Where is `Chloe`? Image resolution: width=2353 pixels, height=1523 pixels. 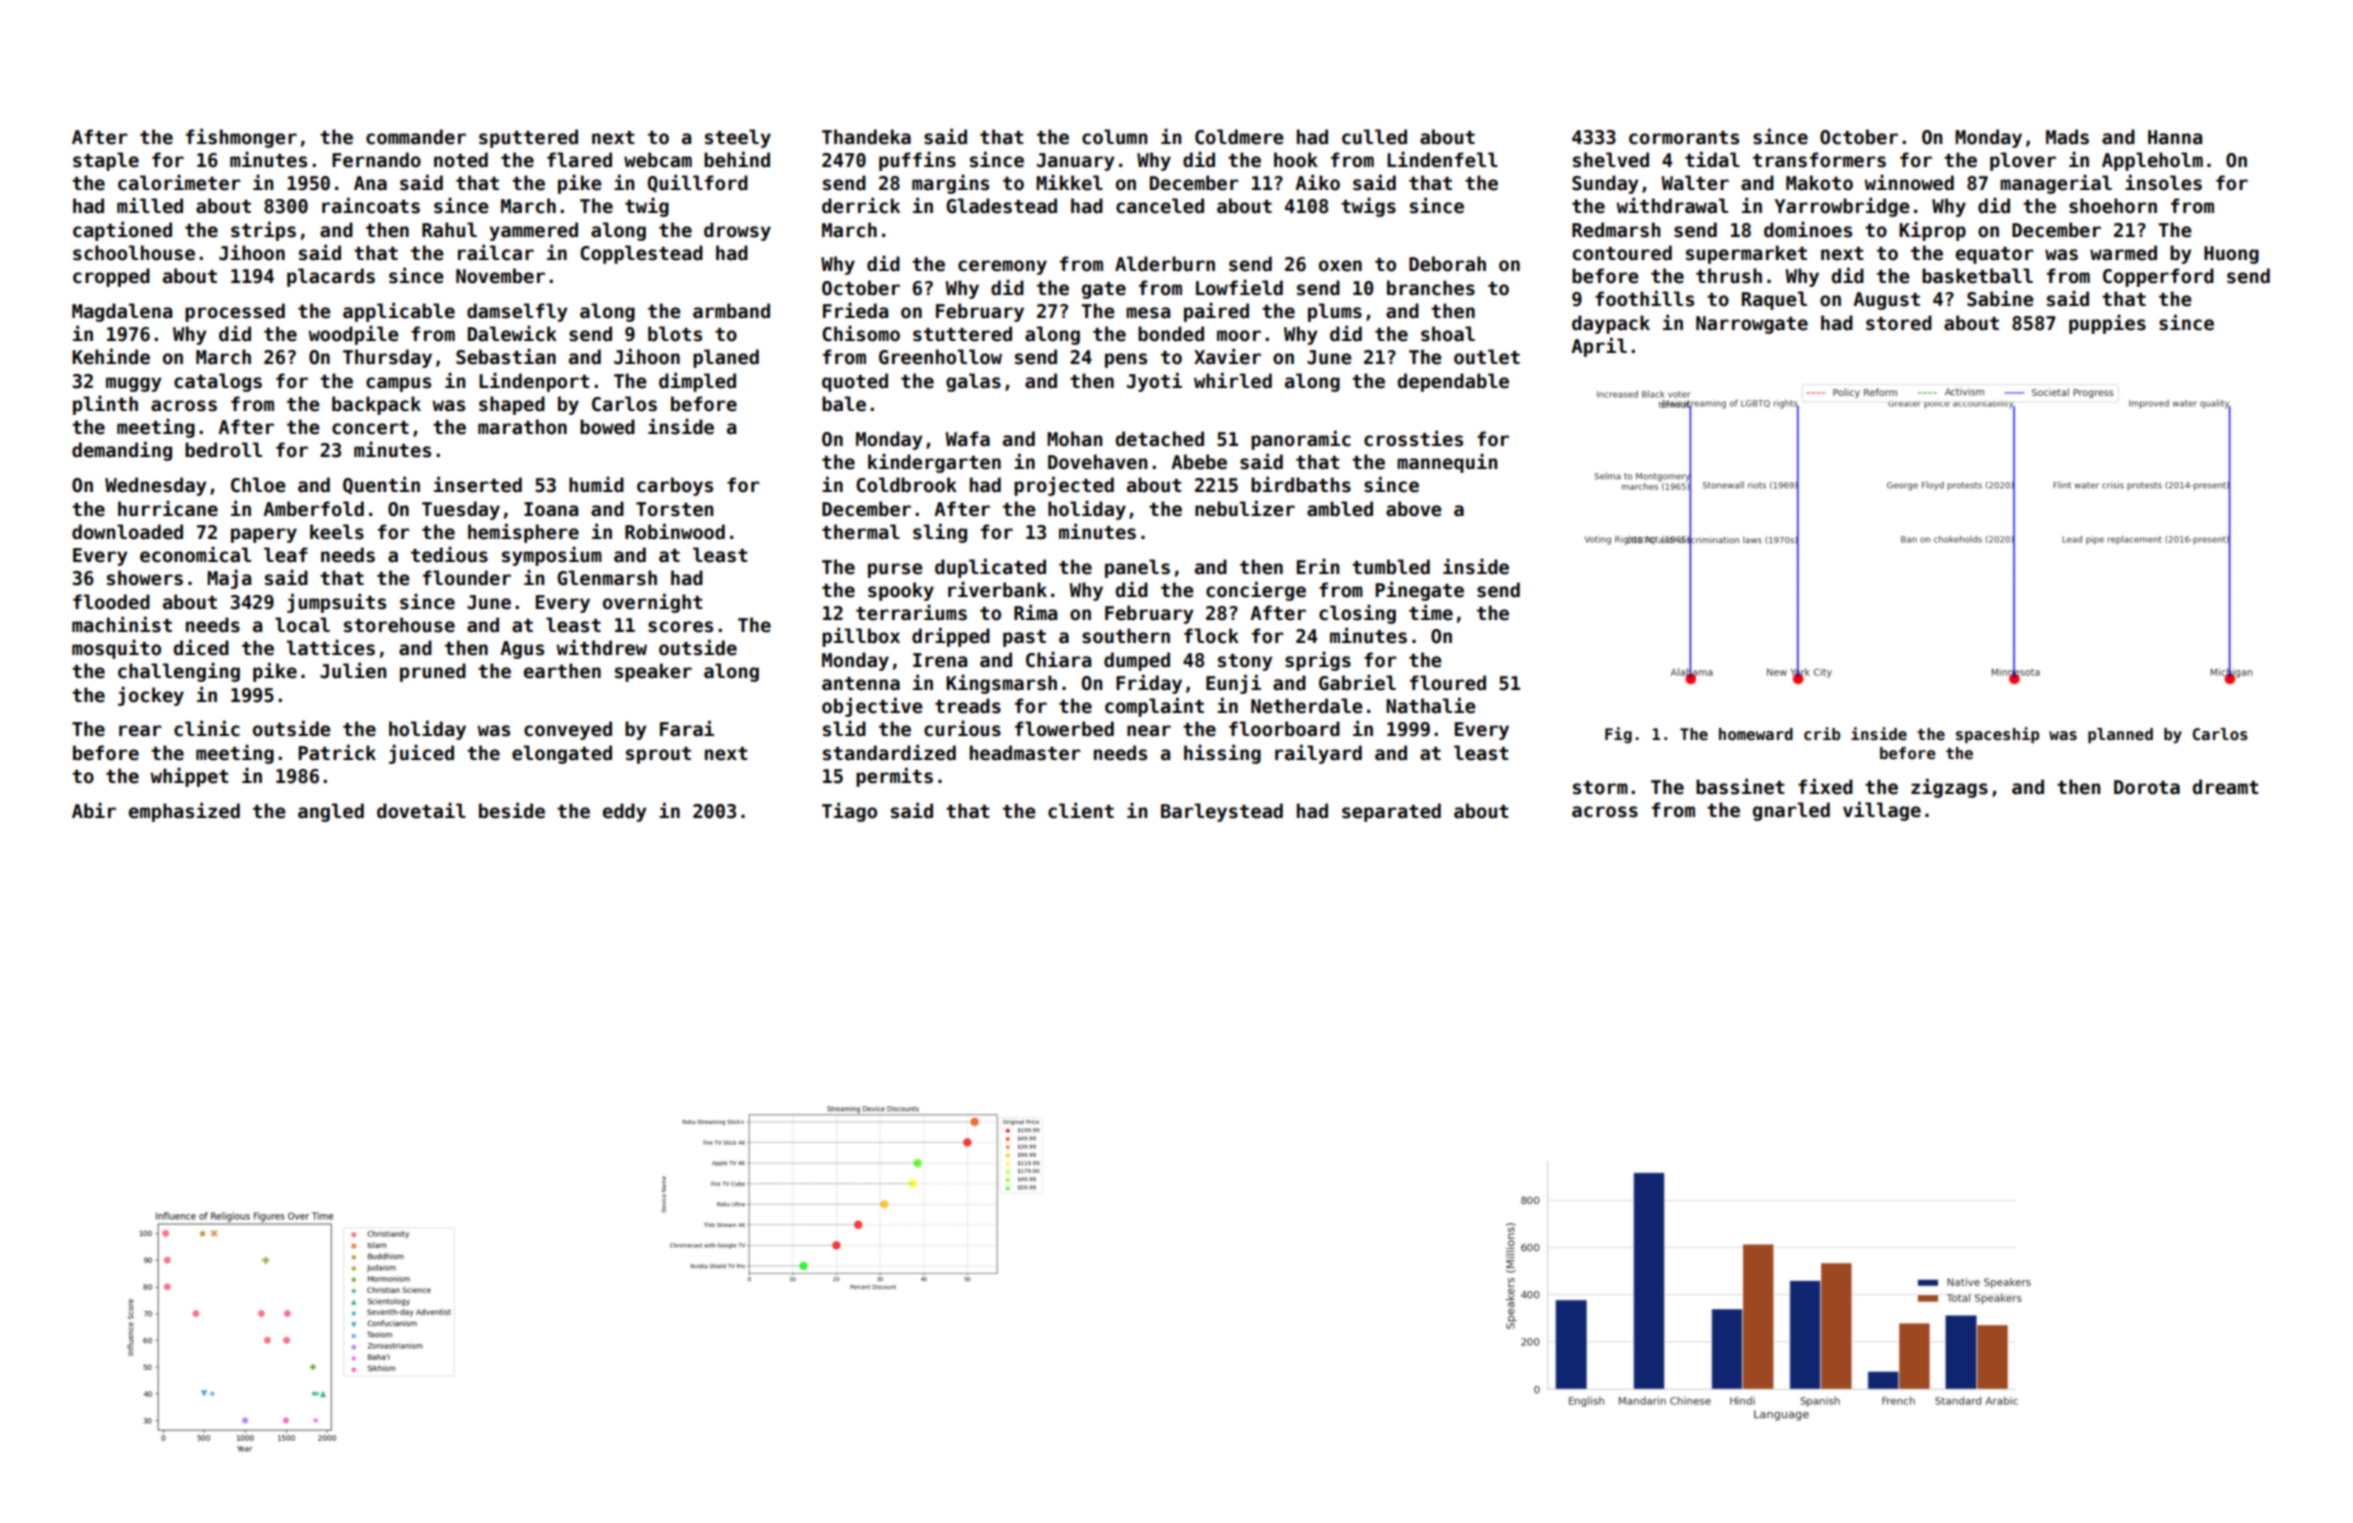 Chloe is located at coordinates (258, 485).
